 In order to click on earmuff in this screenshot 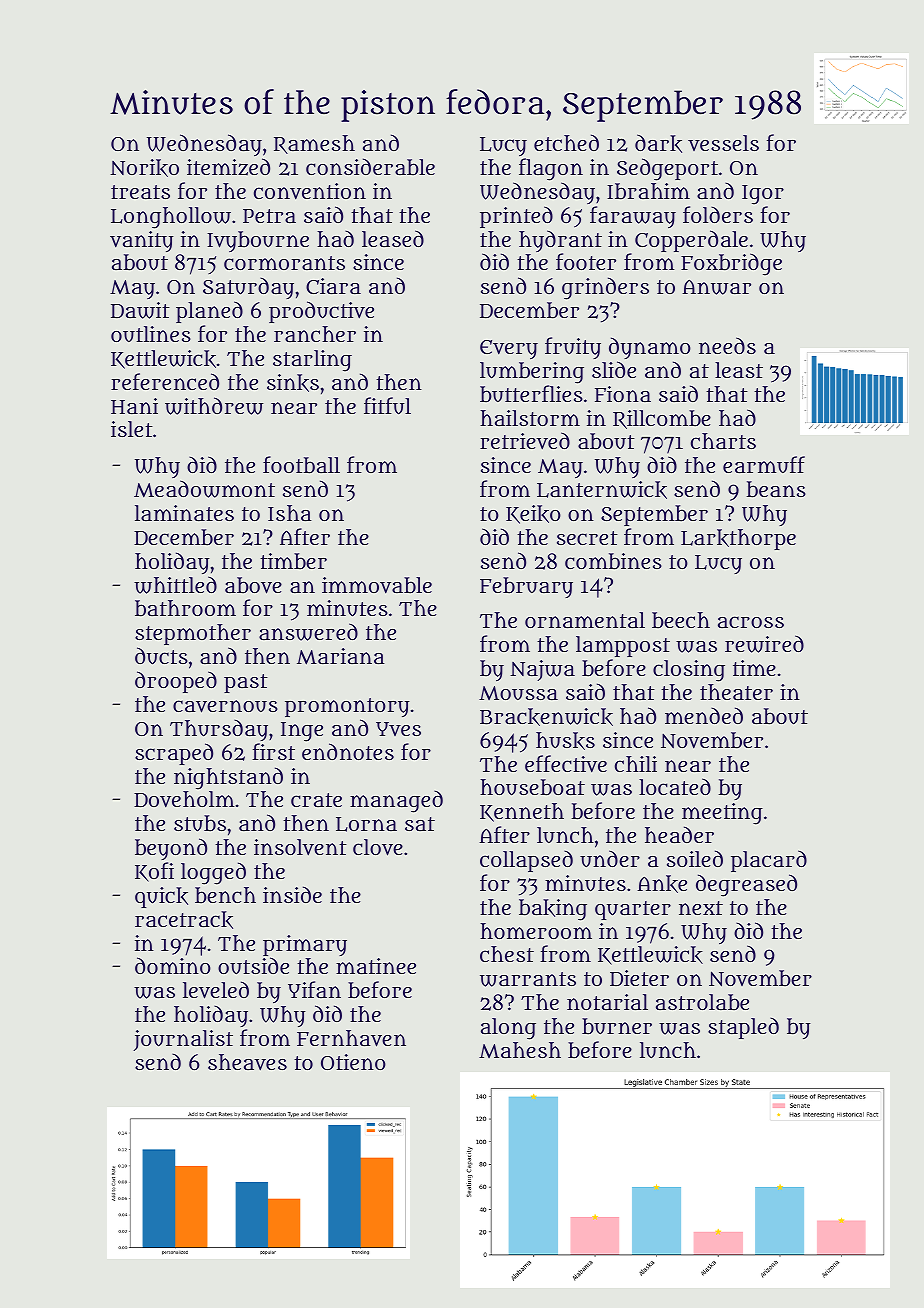, I will do `click(764, 464)`.
